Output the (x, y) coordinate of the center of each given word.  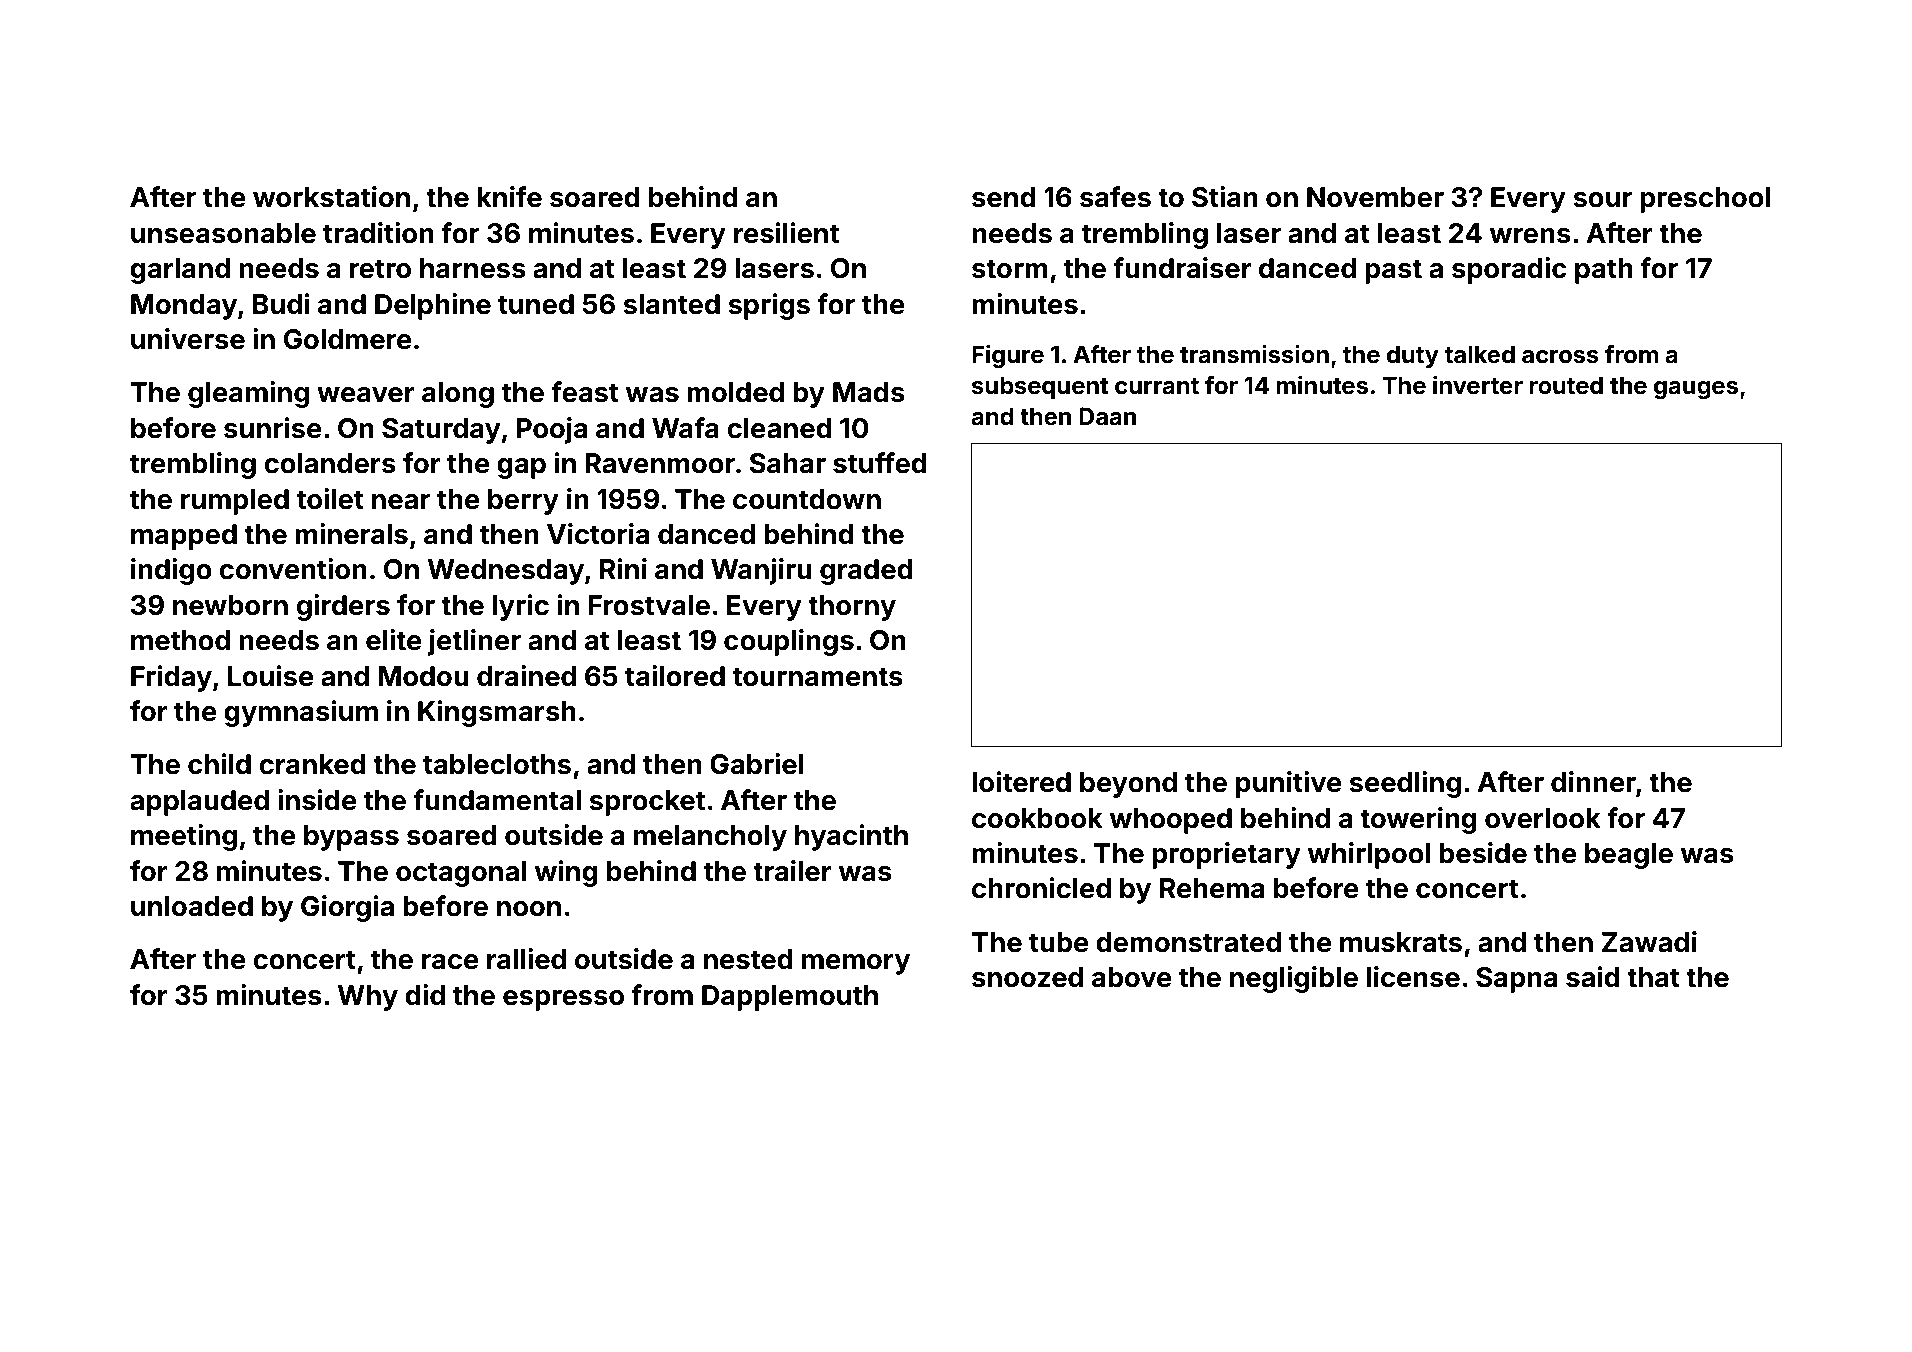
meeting (184, 837)
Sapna (1516, 980)
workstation (331, 197)
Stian (1225, 197)
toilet (330, 499)
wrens (1530, 236)
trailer (792, 871)
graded (866, 572)
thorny (852, 608)
